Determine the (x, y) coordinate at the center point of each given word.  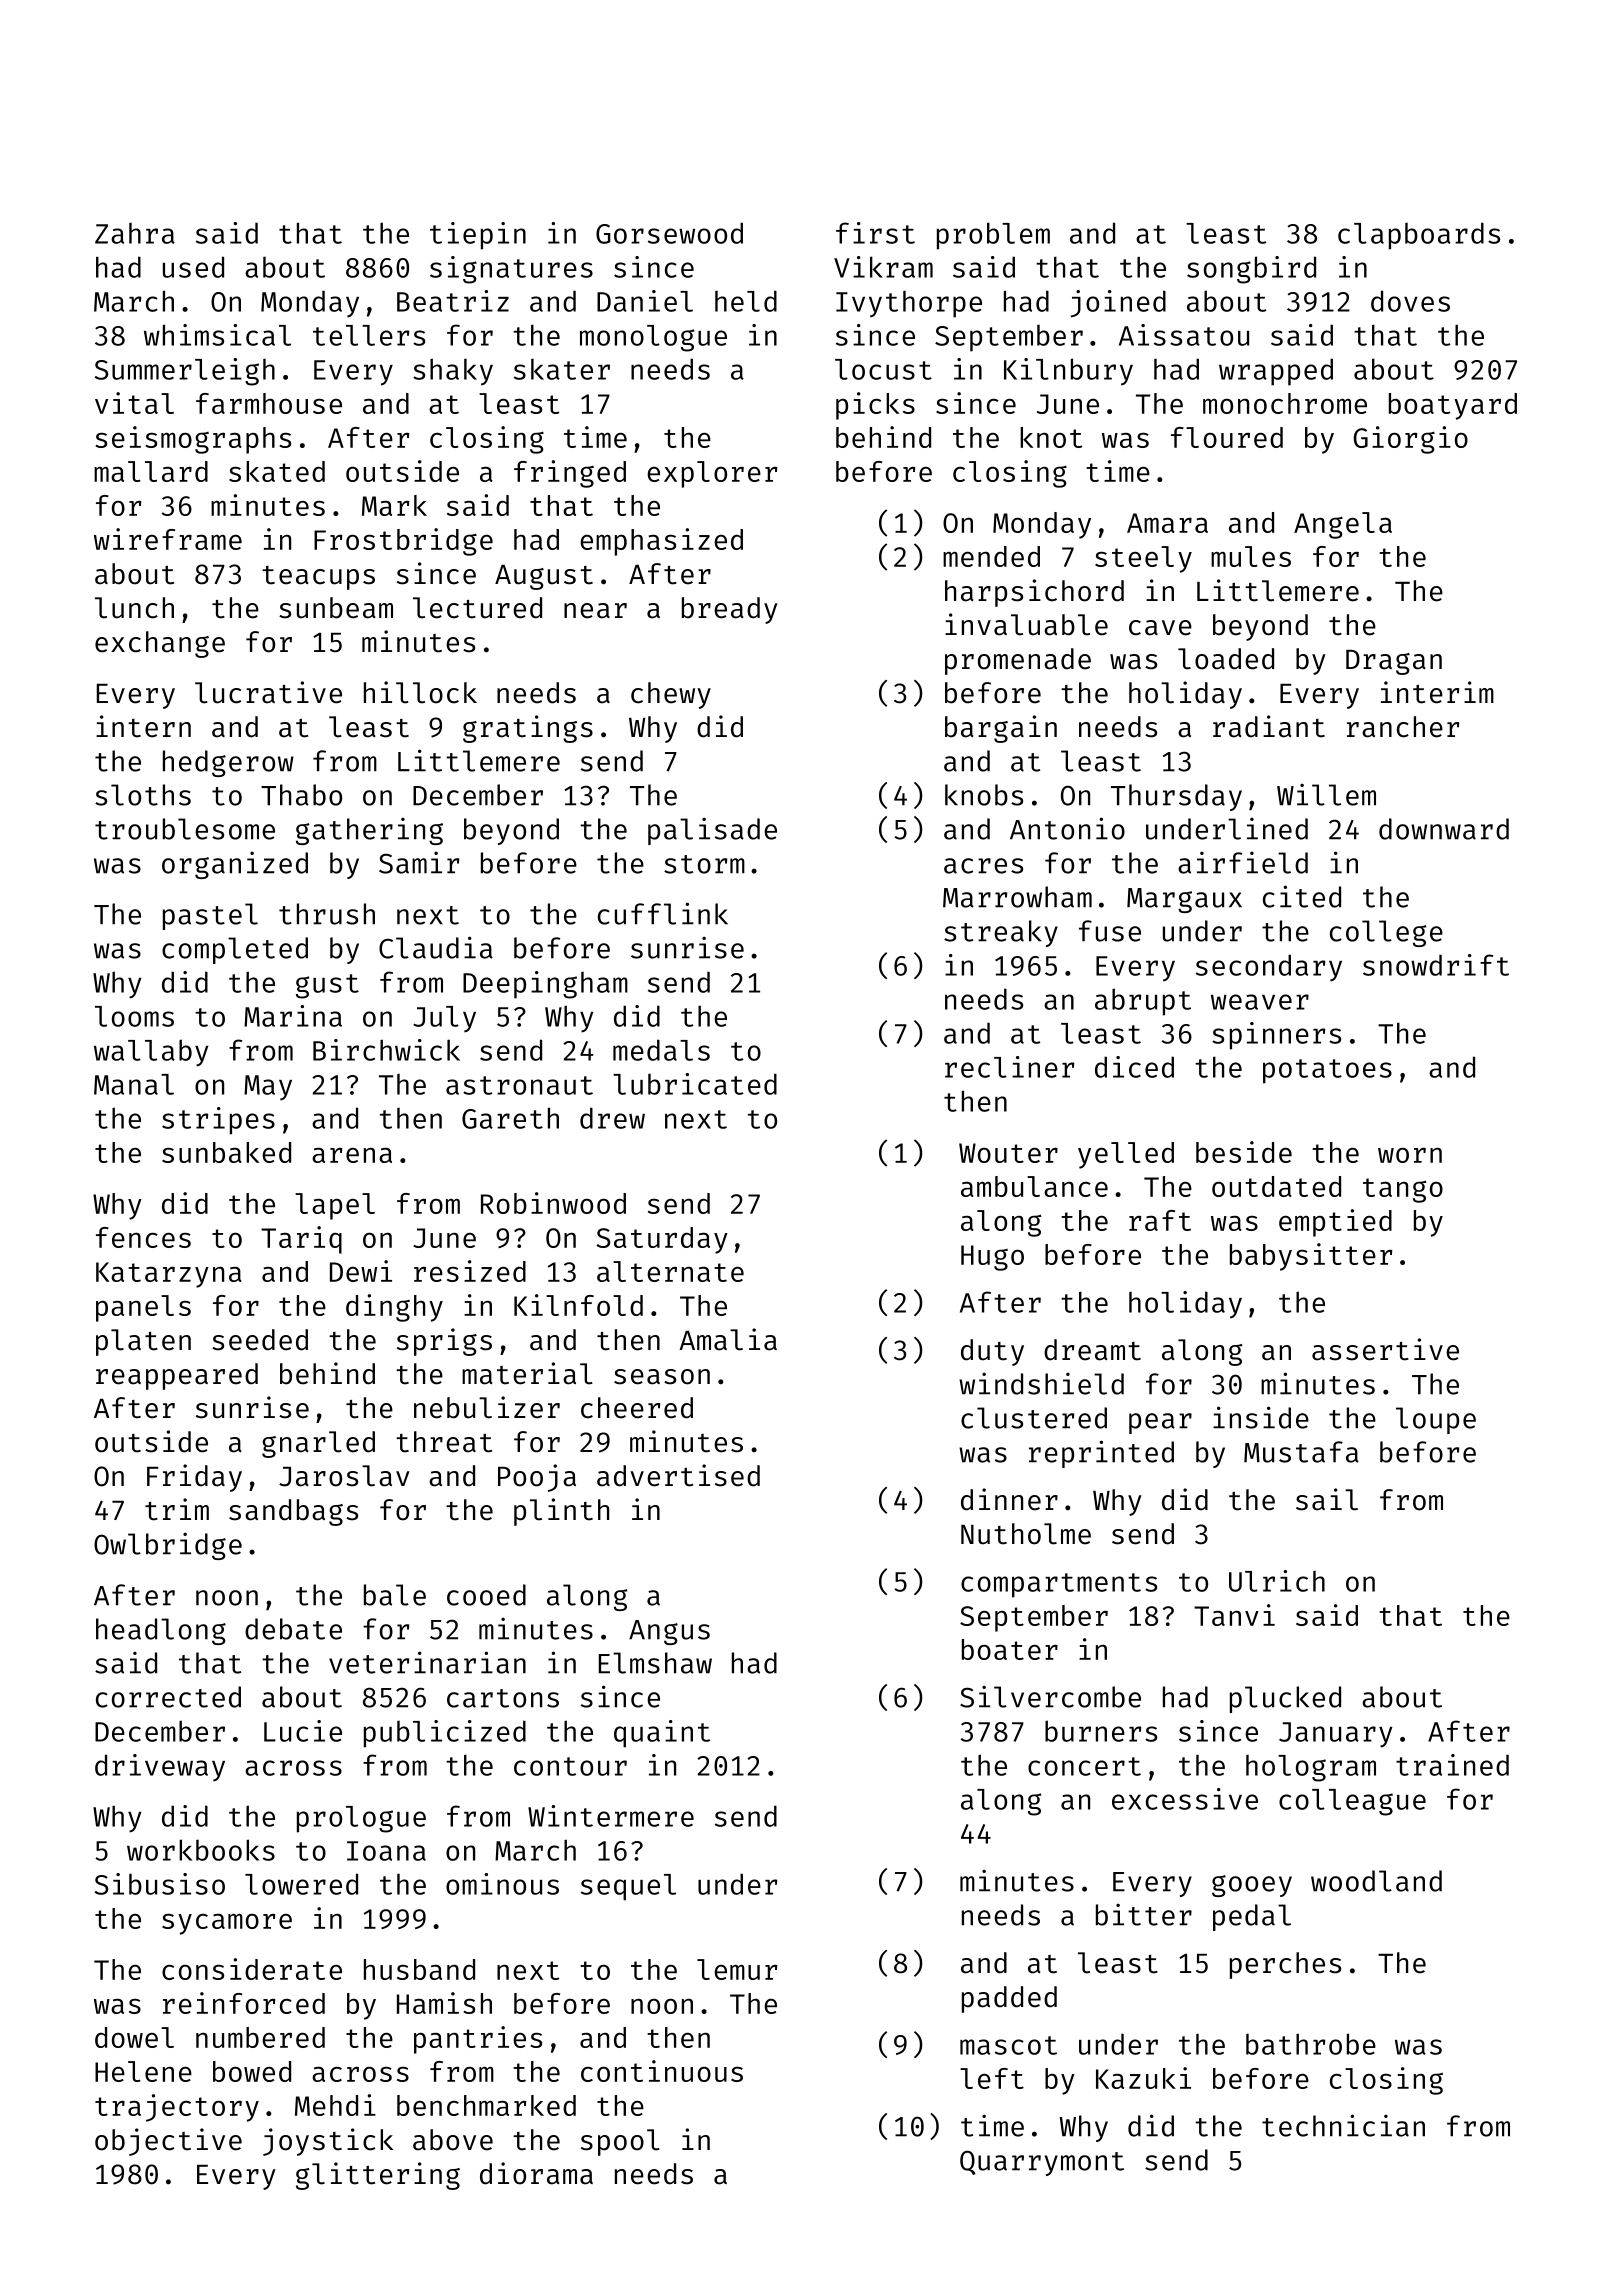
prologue (361, 1819)
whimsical (217, 335)
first (875, 233)
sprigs (444, 1342)
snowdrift (1436, 965)
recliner (1009, 1067)
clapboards (1419, 236)
